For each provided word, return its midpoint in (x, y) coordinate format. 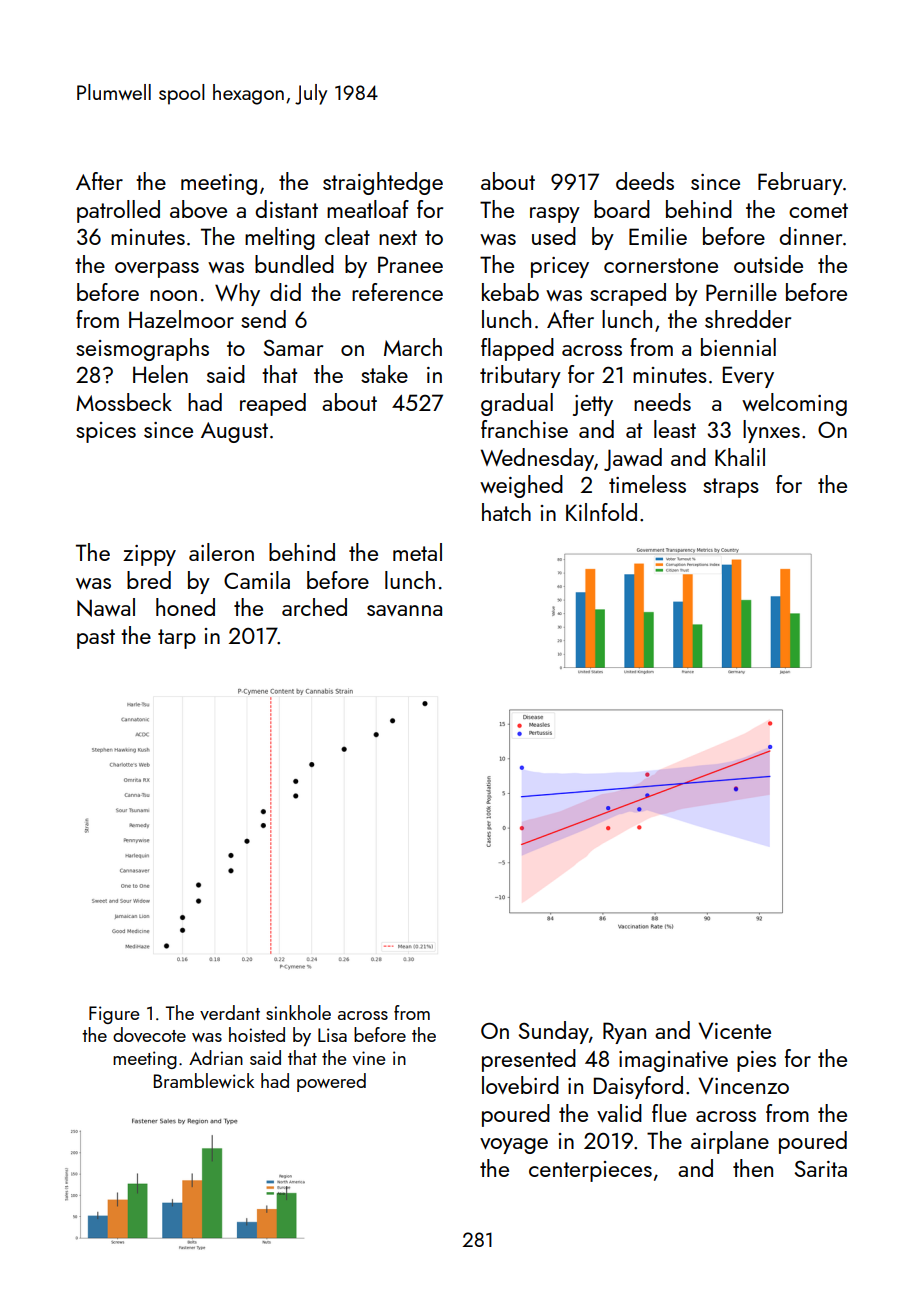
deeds (645, 181)
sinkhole (298, 1012)
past (96, 639)
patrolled (118, 211)
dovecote (149, 1034)
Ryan (624, 1033)
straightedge (383, 183)
